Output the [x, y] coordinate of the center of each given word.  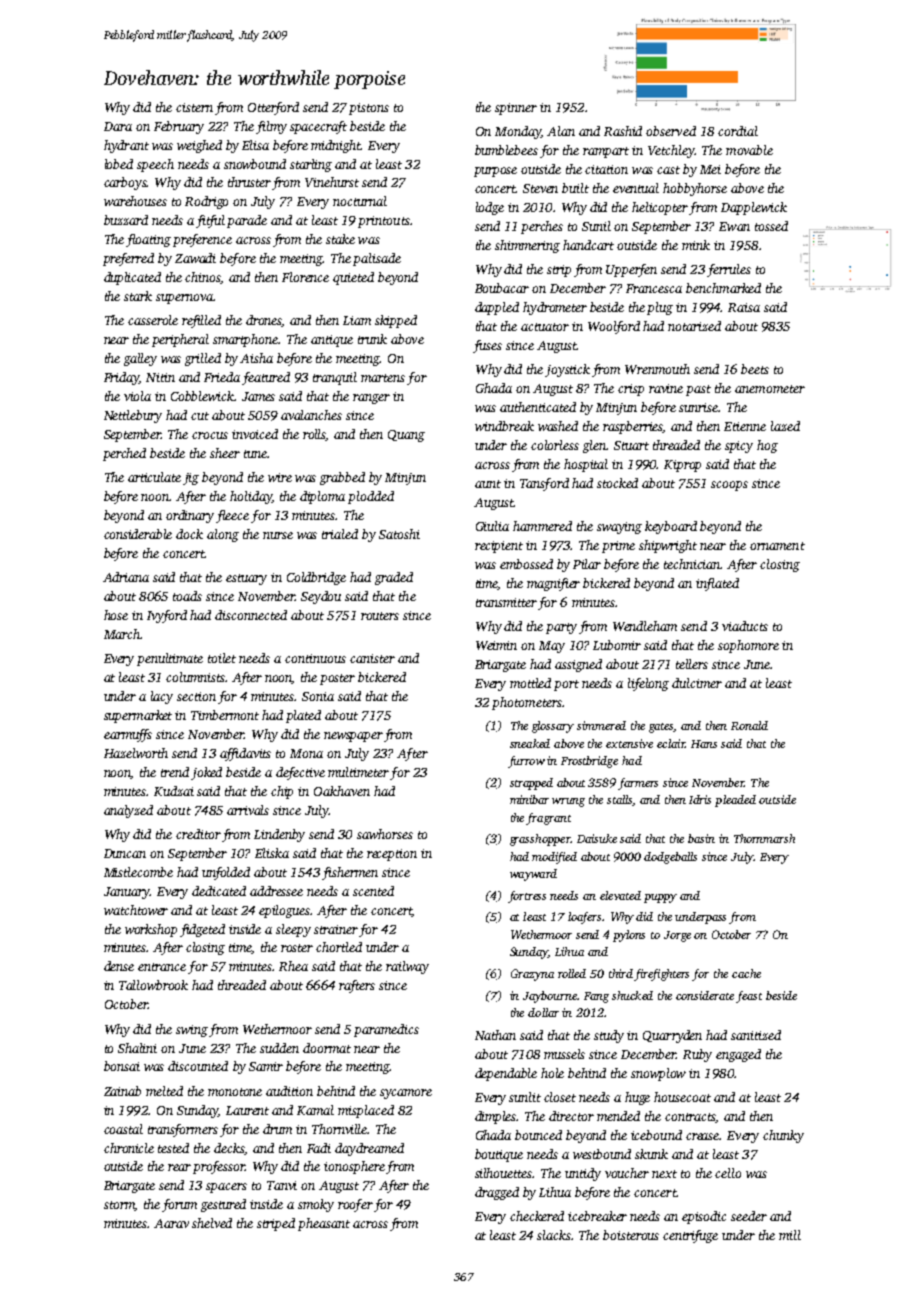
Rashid [623, 131]
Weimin [496, 645]
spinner [516, 109]
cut [200, 416]
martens [383, 378]
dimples [496, 1117]
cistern [194, 107]
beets [755, 369]
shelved [212, 1223]
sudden [279, 1048]
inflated [717, 584]
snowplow [658, 1074]
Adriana [126, 577]
